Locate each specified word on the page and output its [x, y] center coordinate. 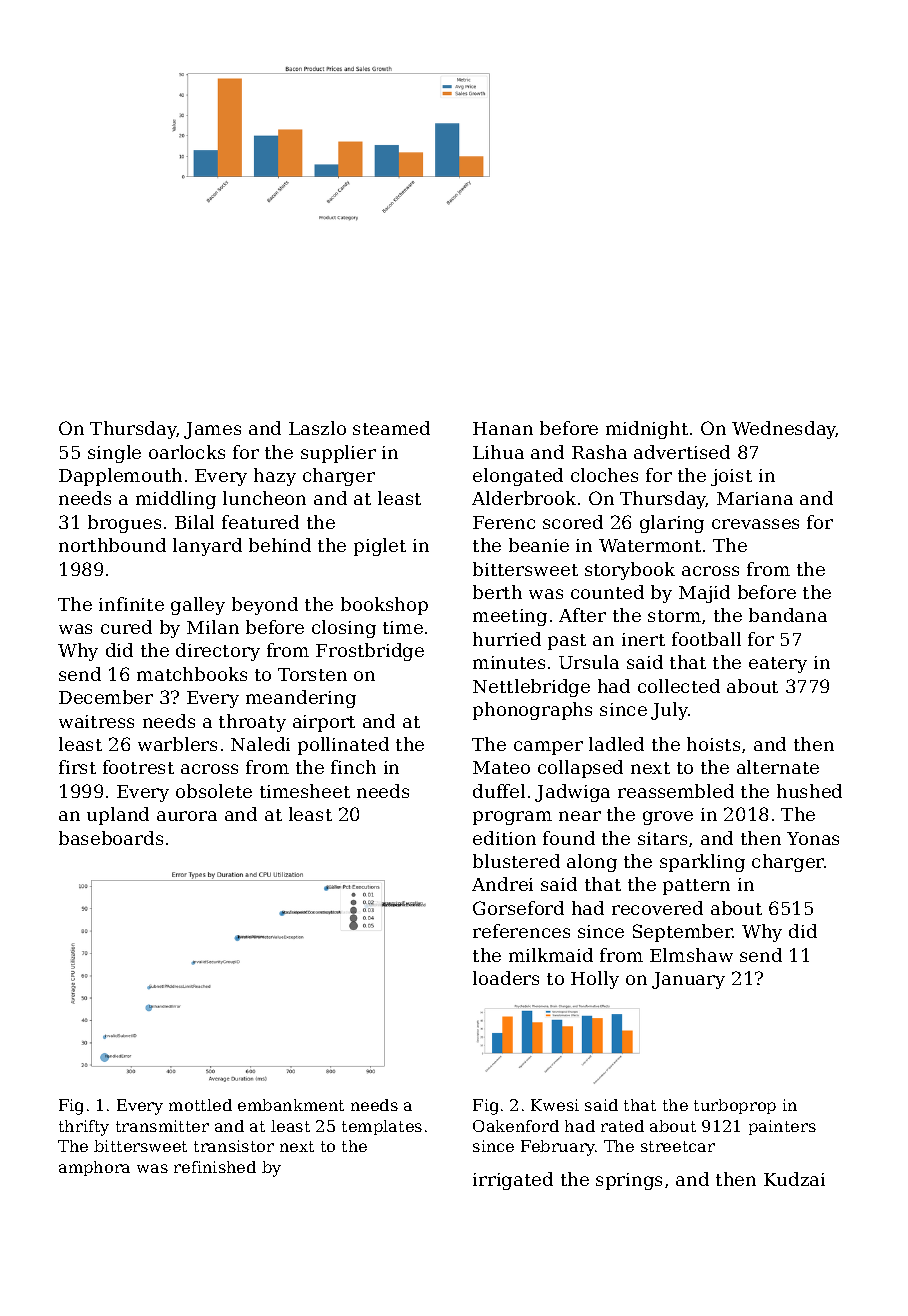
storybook [630, 571]
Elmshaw [691, 955]
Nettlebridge [531, 688]
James [212, 430]
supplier [338, 454]
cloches [604, 475]
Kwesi [555, 1105]
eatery [778, 665]
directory [218, 652]
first [77, 767]
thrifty [84, 1128]
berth [497, 592]
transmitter [162, 1126]
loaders [506, 978]
